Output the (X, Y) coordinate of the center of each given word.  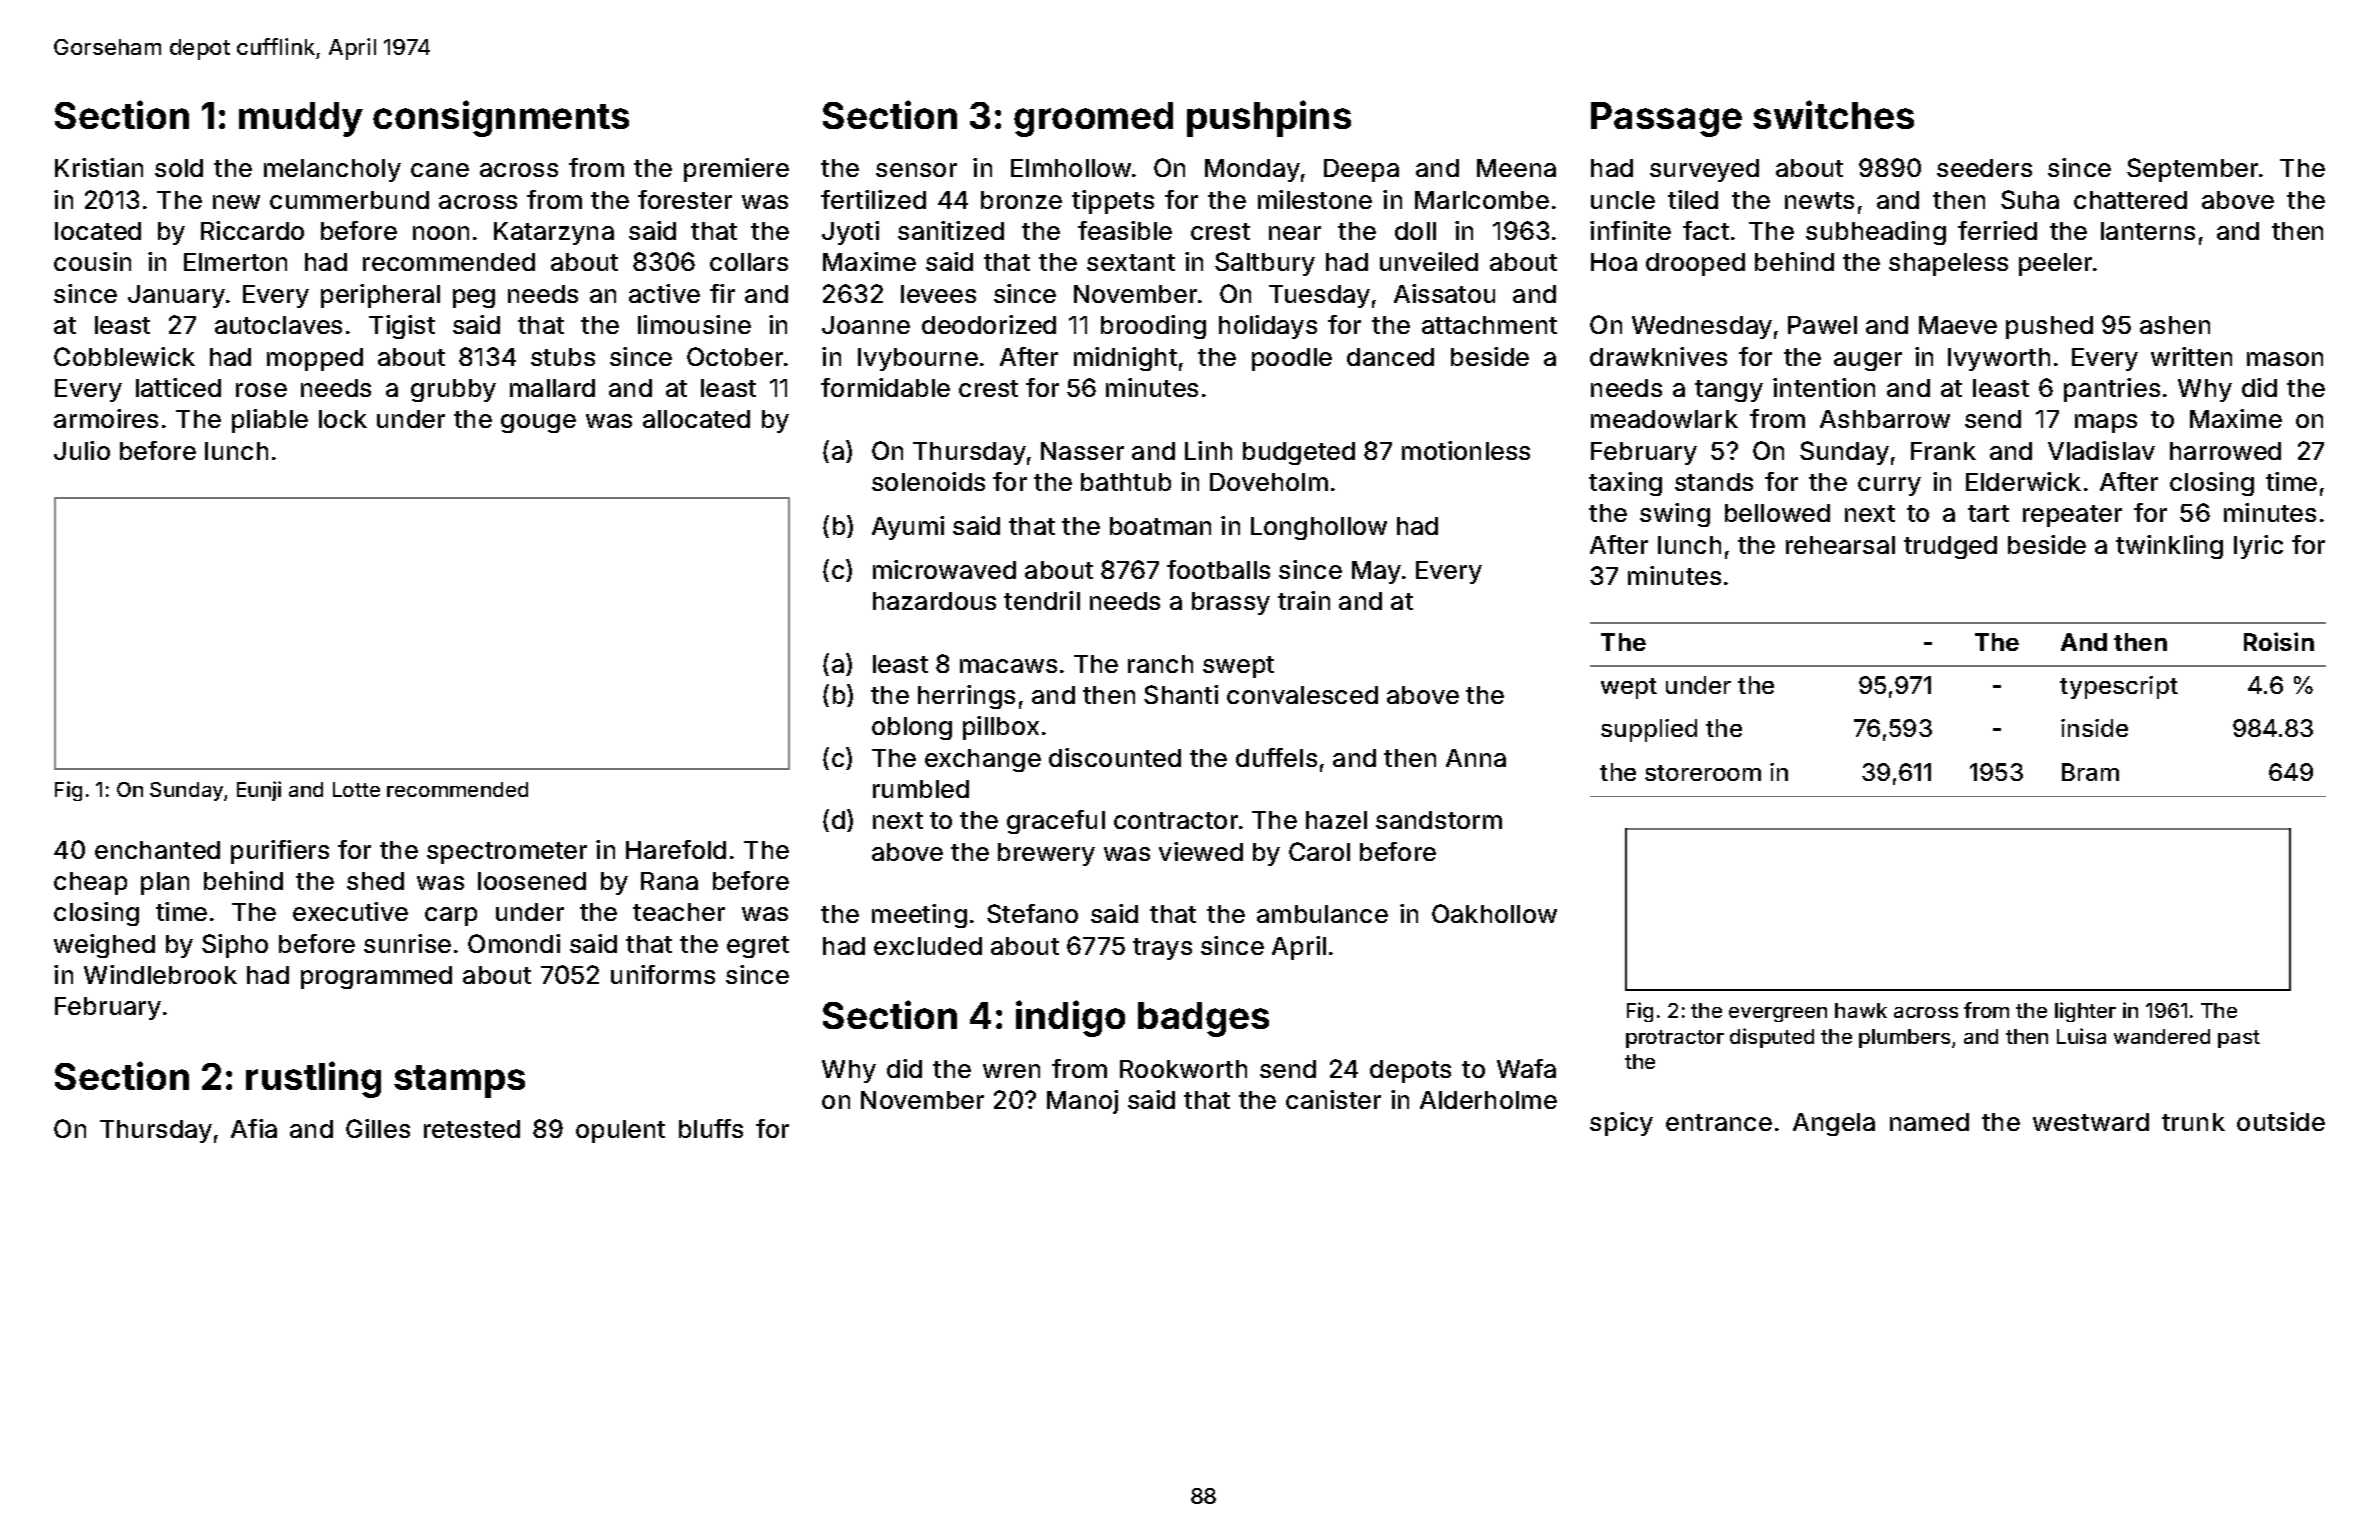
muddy (301, 119)
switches (1833, 114)
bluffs (711, 1128)
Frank (1943, 451)
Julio (82, 450)
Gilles (378, 1128)
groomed (1093, 119)
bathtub (1126, 482)
